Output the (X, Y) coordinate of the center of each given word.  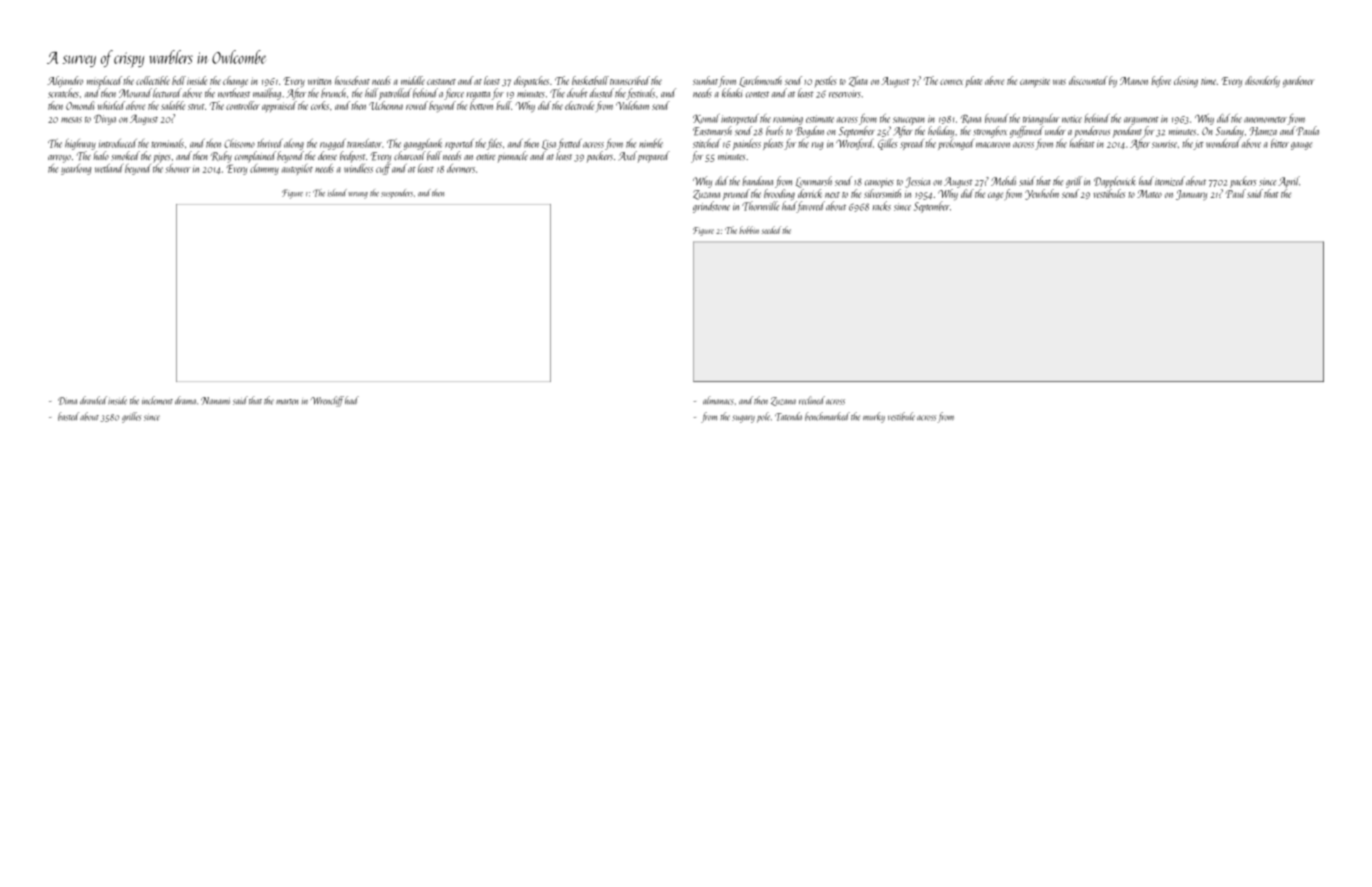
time (1208, 81)
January (1191, 195)
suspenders (397, 194)
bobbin (749, 230)
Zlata (858, 81)
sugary (743, 419)
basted (68, 416)
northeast (234, 93)
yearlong (76, 169)
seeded (771, 230)
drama (185, 400)
